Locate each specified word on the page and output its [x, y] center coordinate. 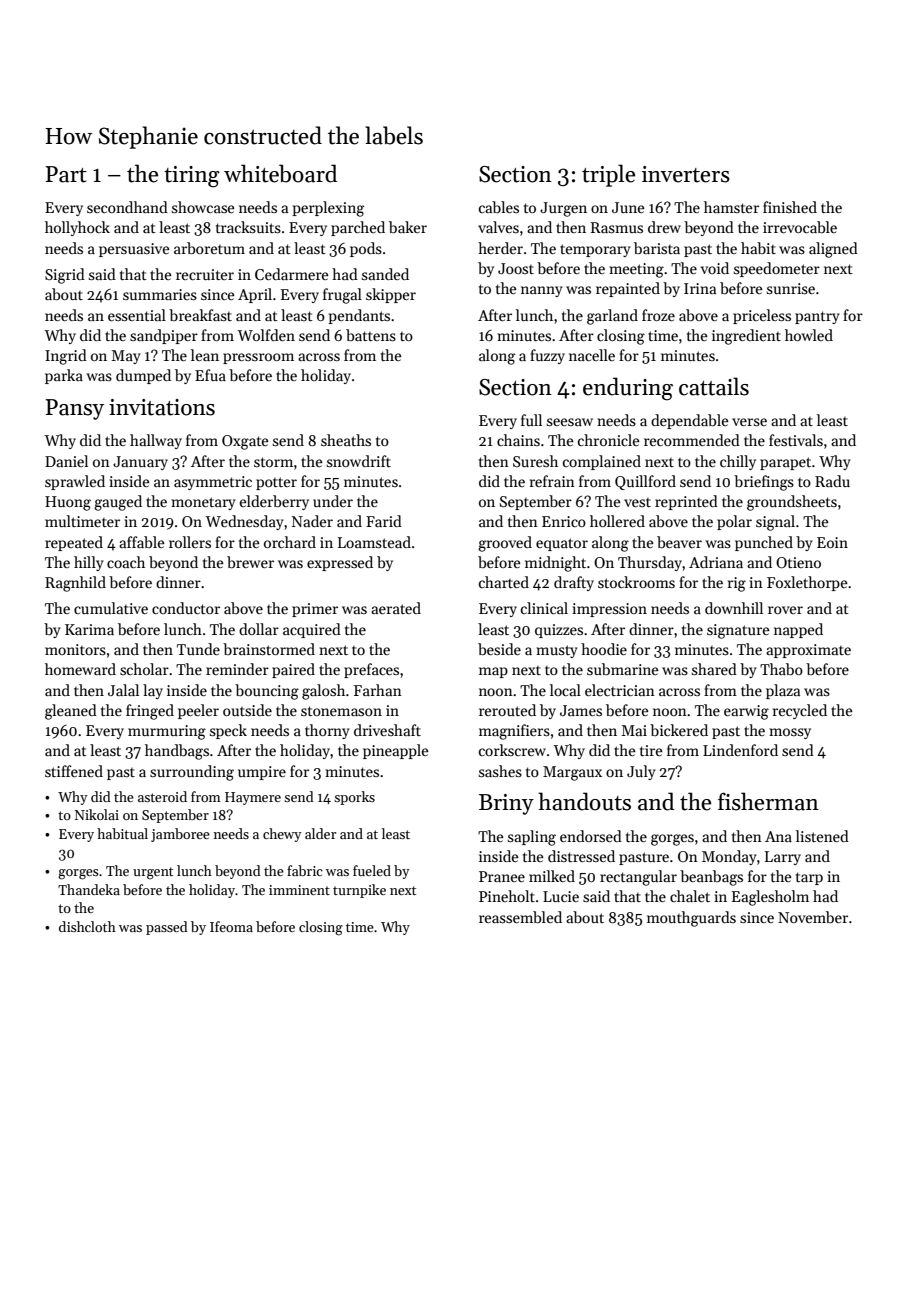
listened [822, 836]
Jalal [123, 690]
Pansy [75, 409]
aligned [833, 250]
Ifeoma [231, 926]
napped [798, 630]
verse [749, 422]
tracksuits [248, 227]
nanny [542, 291]
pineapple [396, 751]
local [565, 690]
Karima [89, 629]
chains [518, 440]
